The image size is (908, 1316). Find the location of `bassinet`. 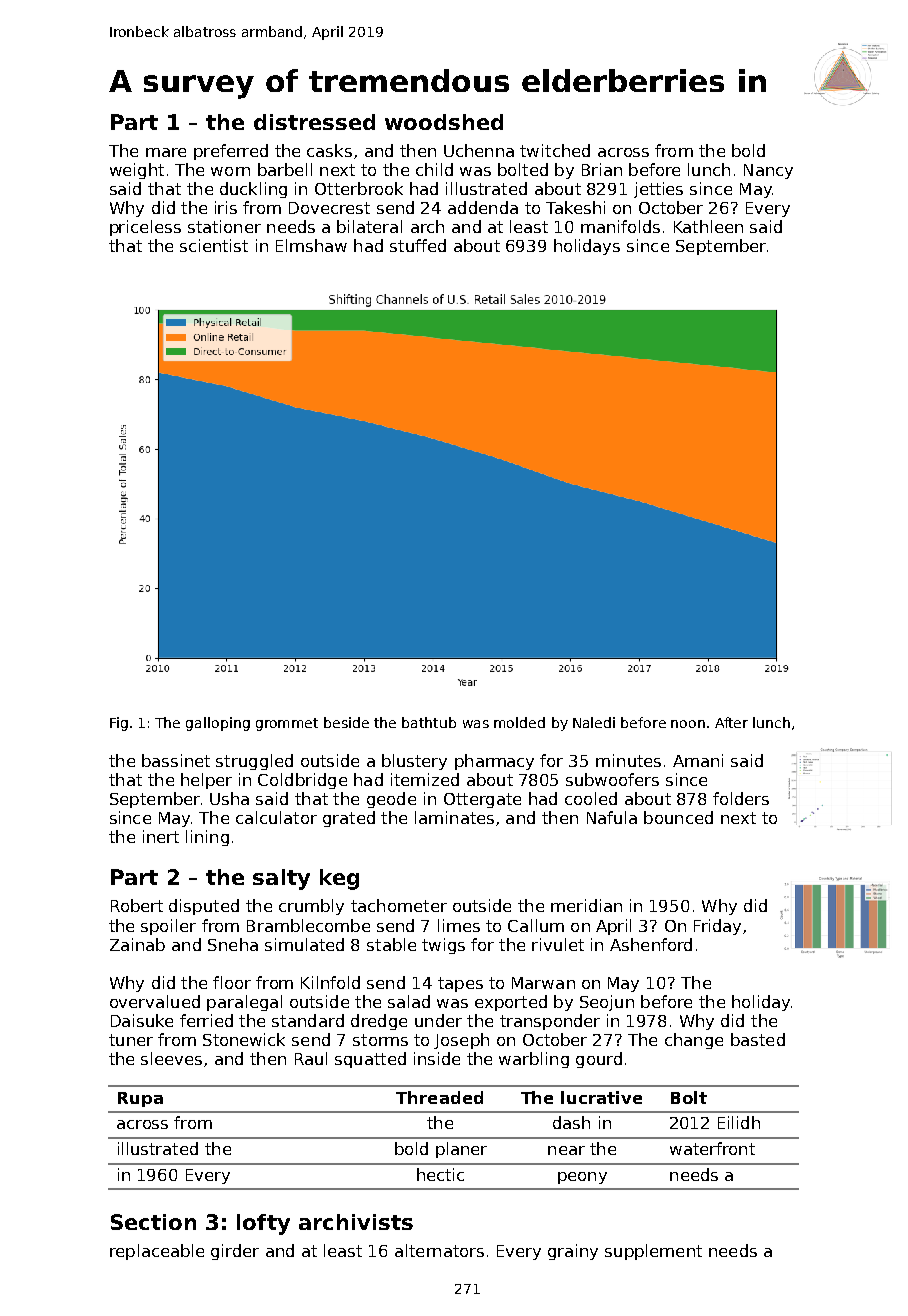

bassinet is located at coordinates (176, 760).
